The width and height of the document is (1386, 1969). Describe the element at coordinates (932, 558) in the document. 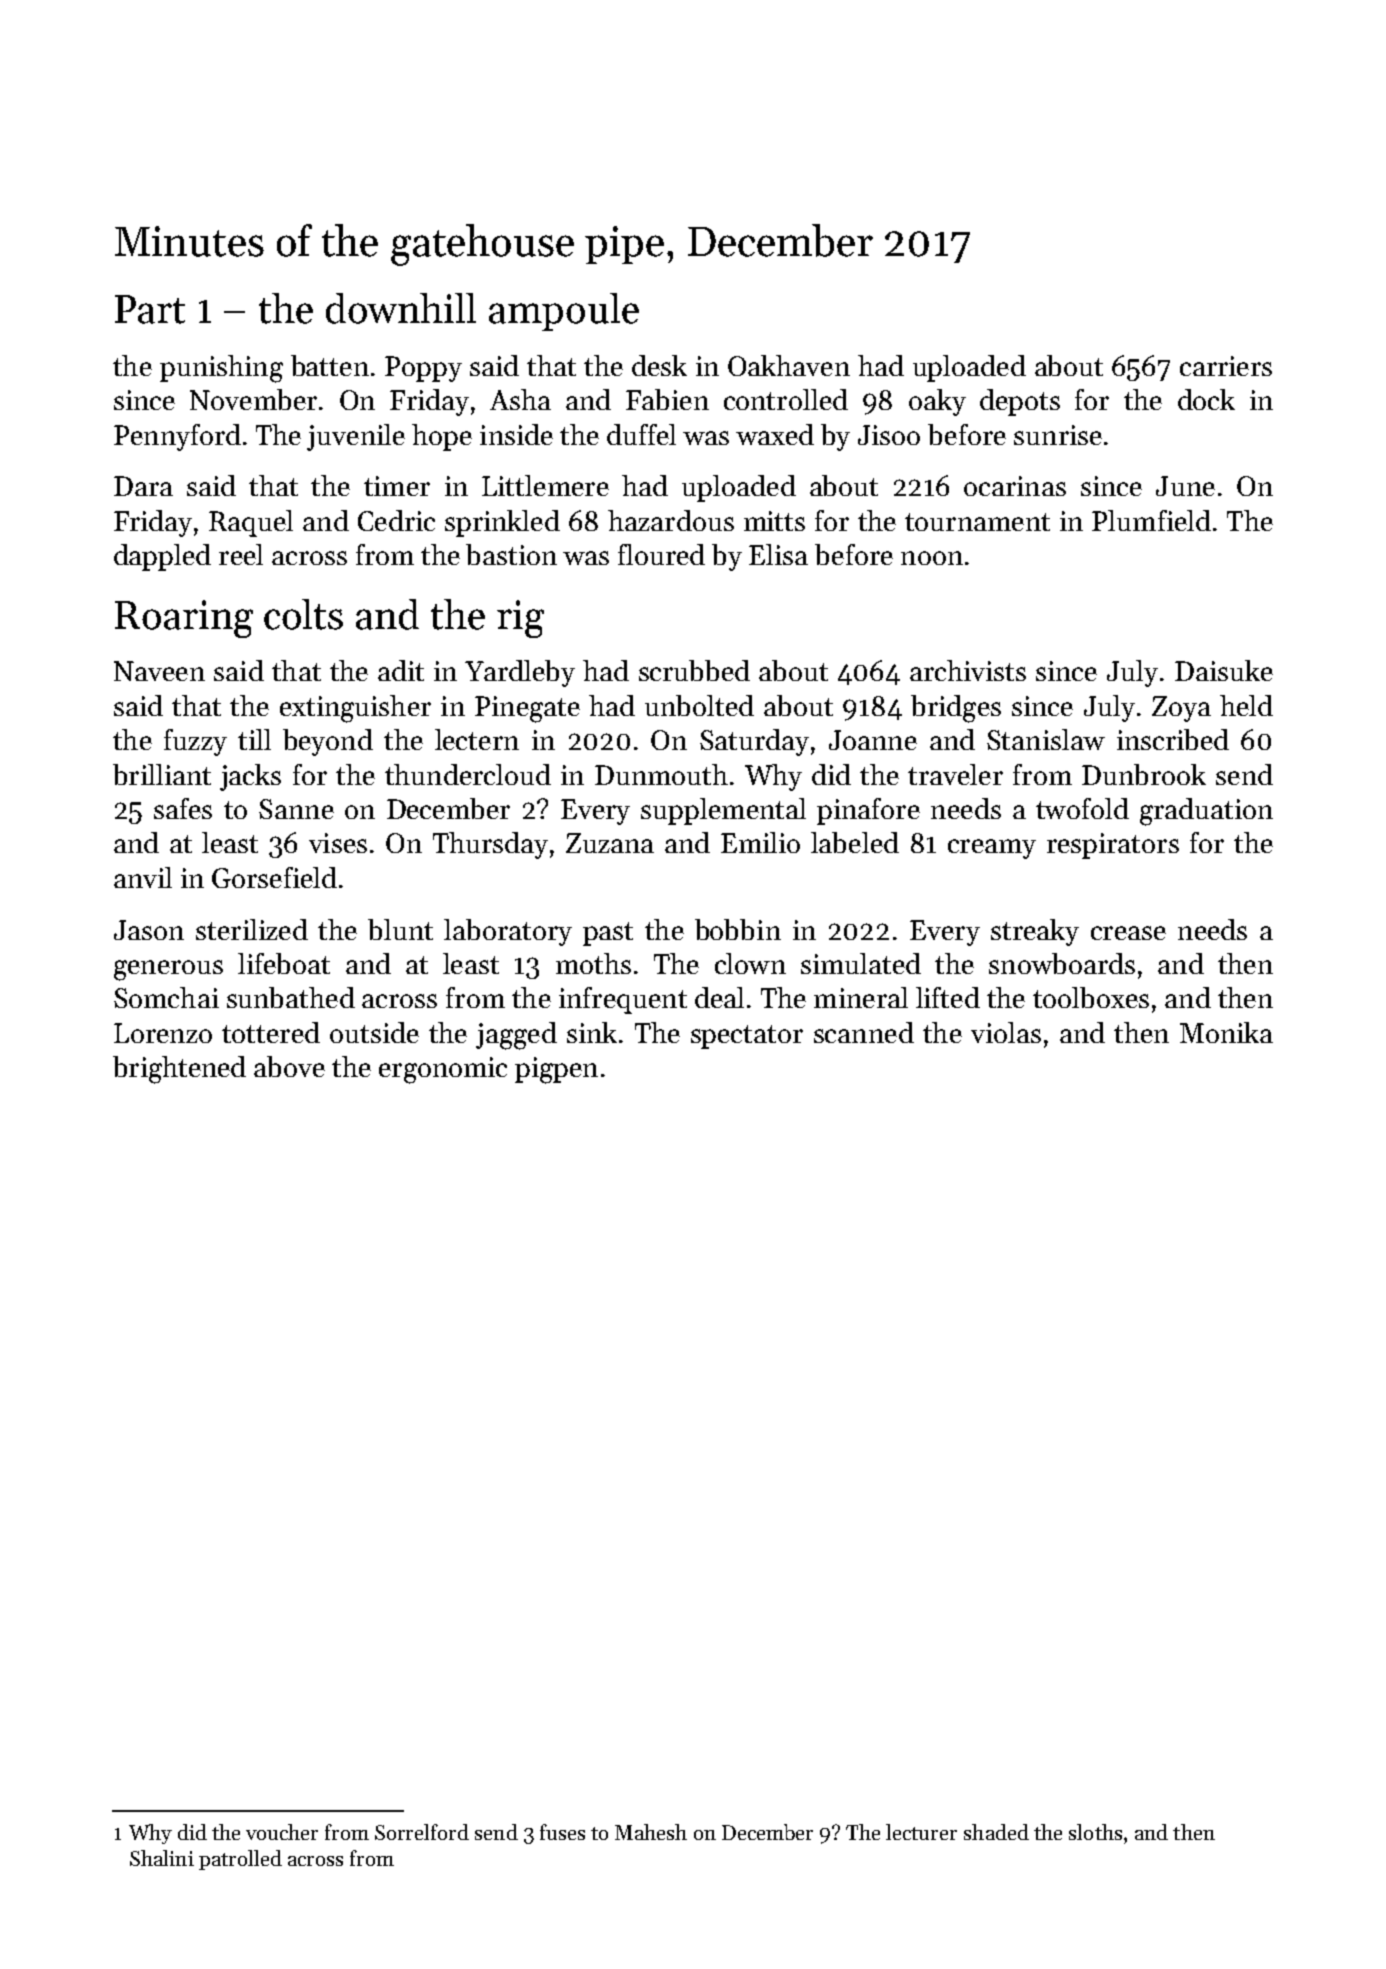

I see `noon` at that location.
